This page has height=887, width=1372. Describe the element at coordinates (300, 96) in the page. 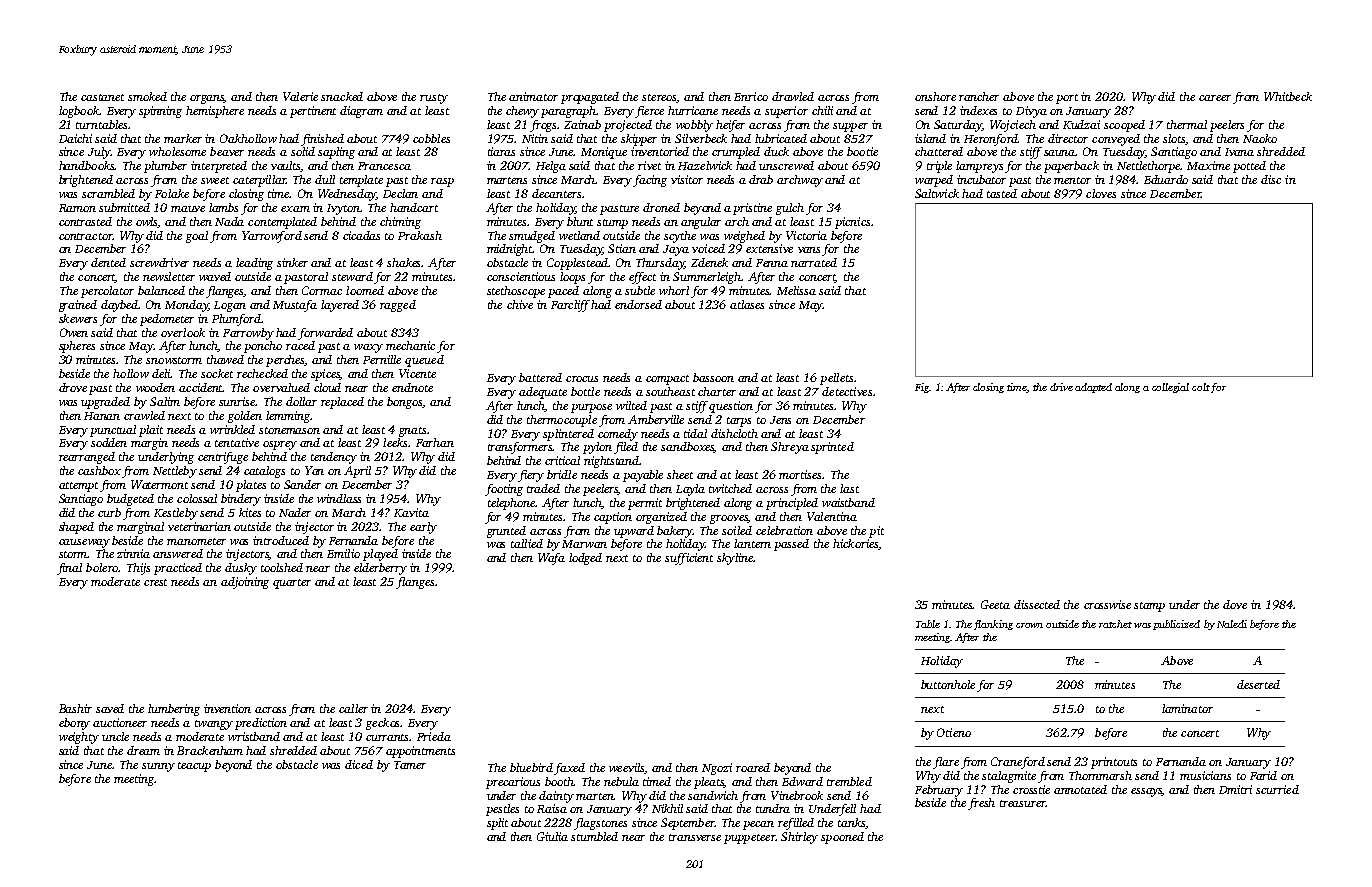

I see `Valerie` at that location.
